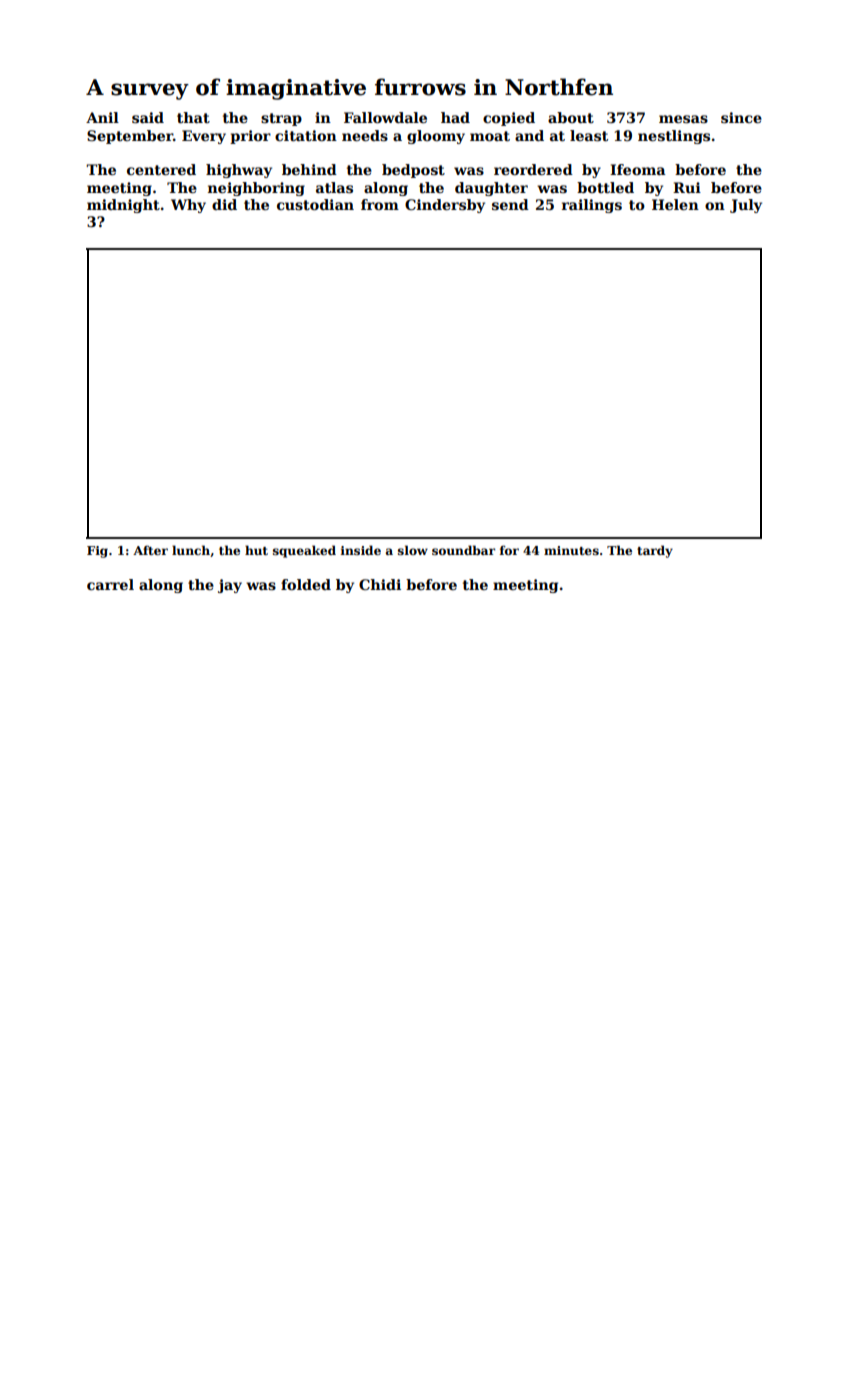  What do you see at coordinates (746, 206) in the document?
I see `July` at bounding box center [746, 206].
